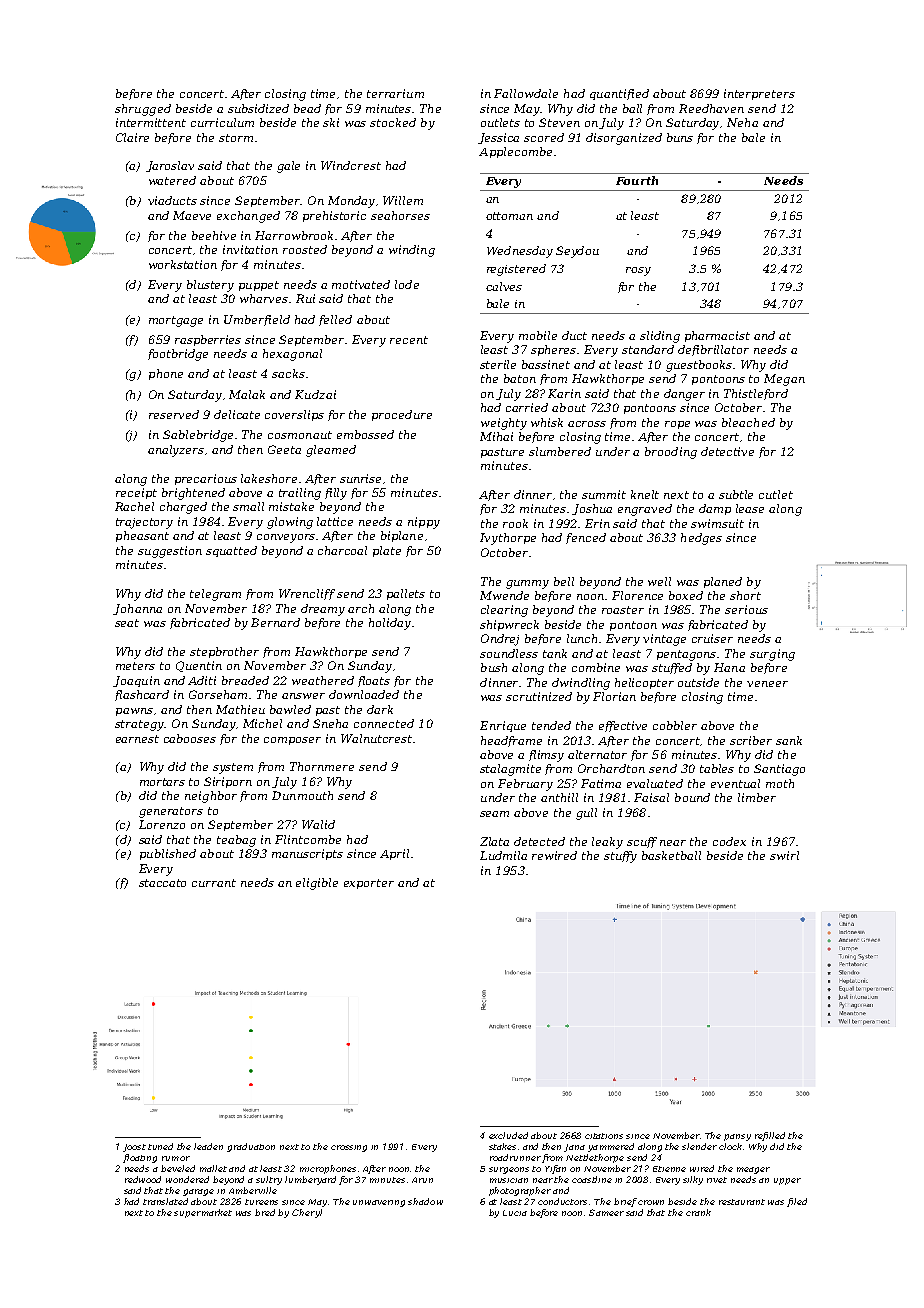 This document has height=1308, width=924. What do you see at coordinates (214, 883) in the document?
I see `currant` at bounding box center [214, 883].
